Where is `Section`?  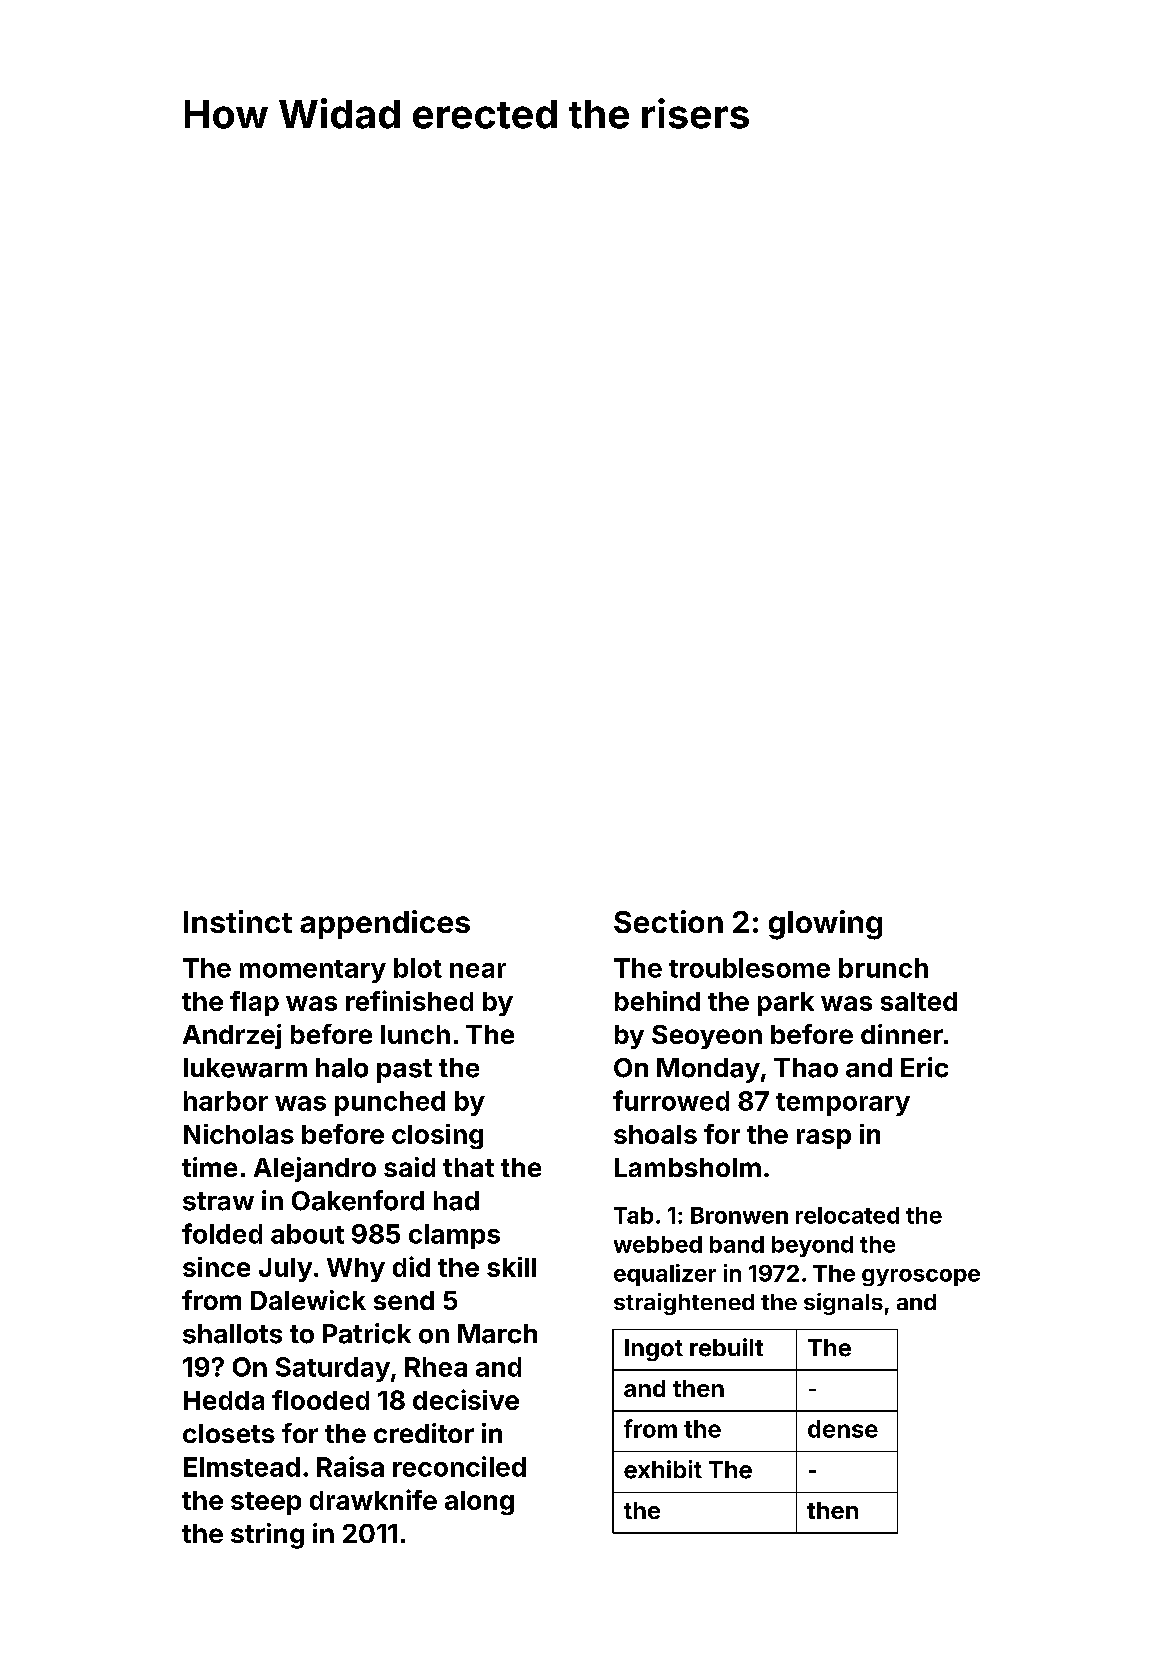 Section is located at coordinates (668, 921).
